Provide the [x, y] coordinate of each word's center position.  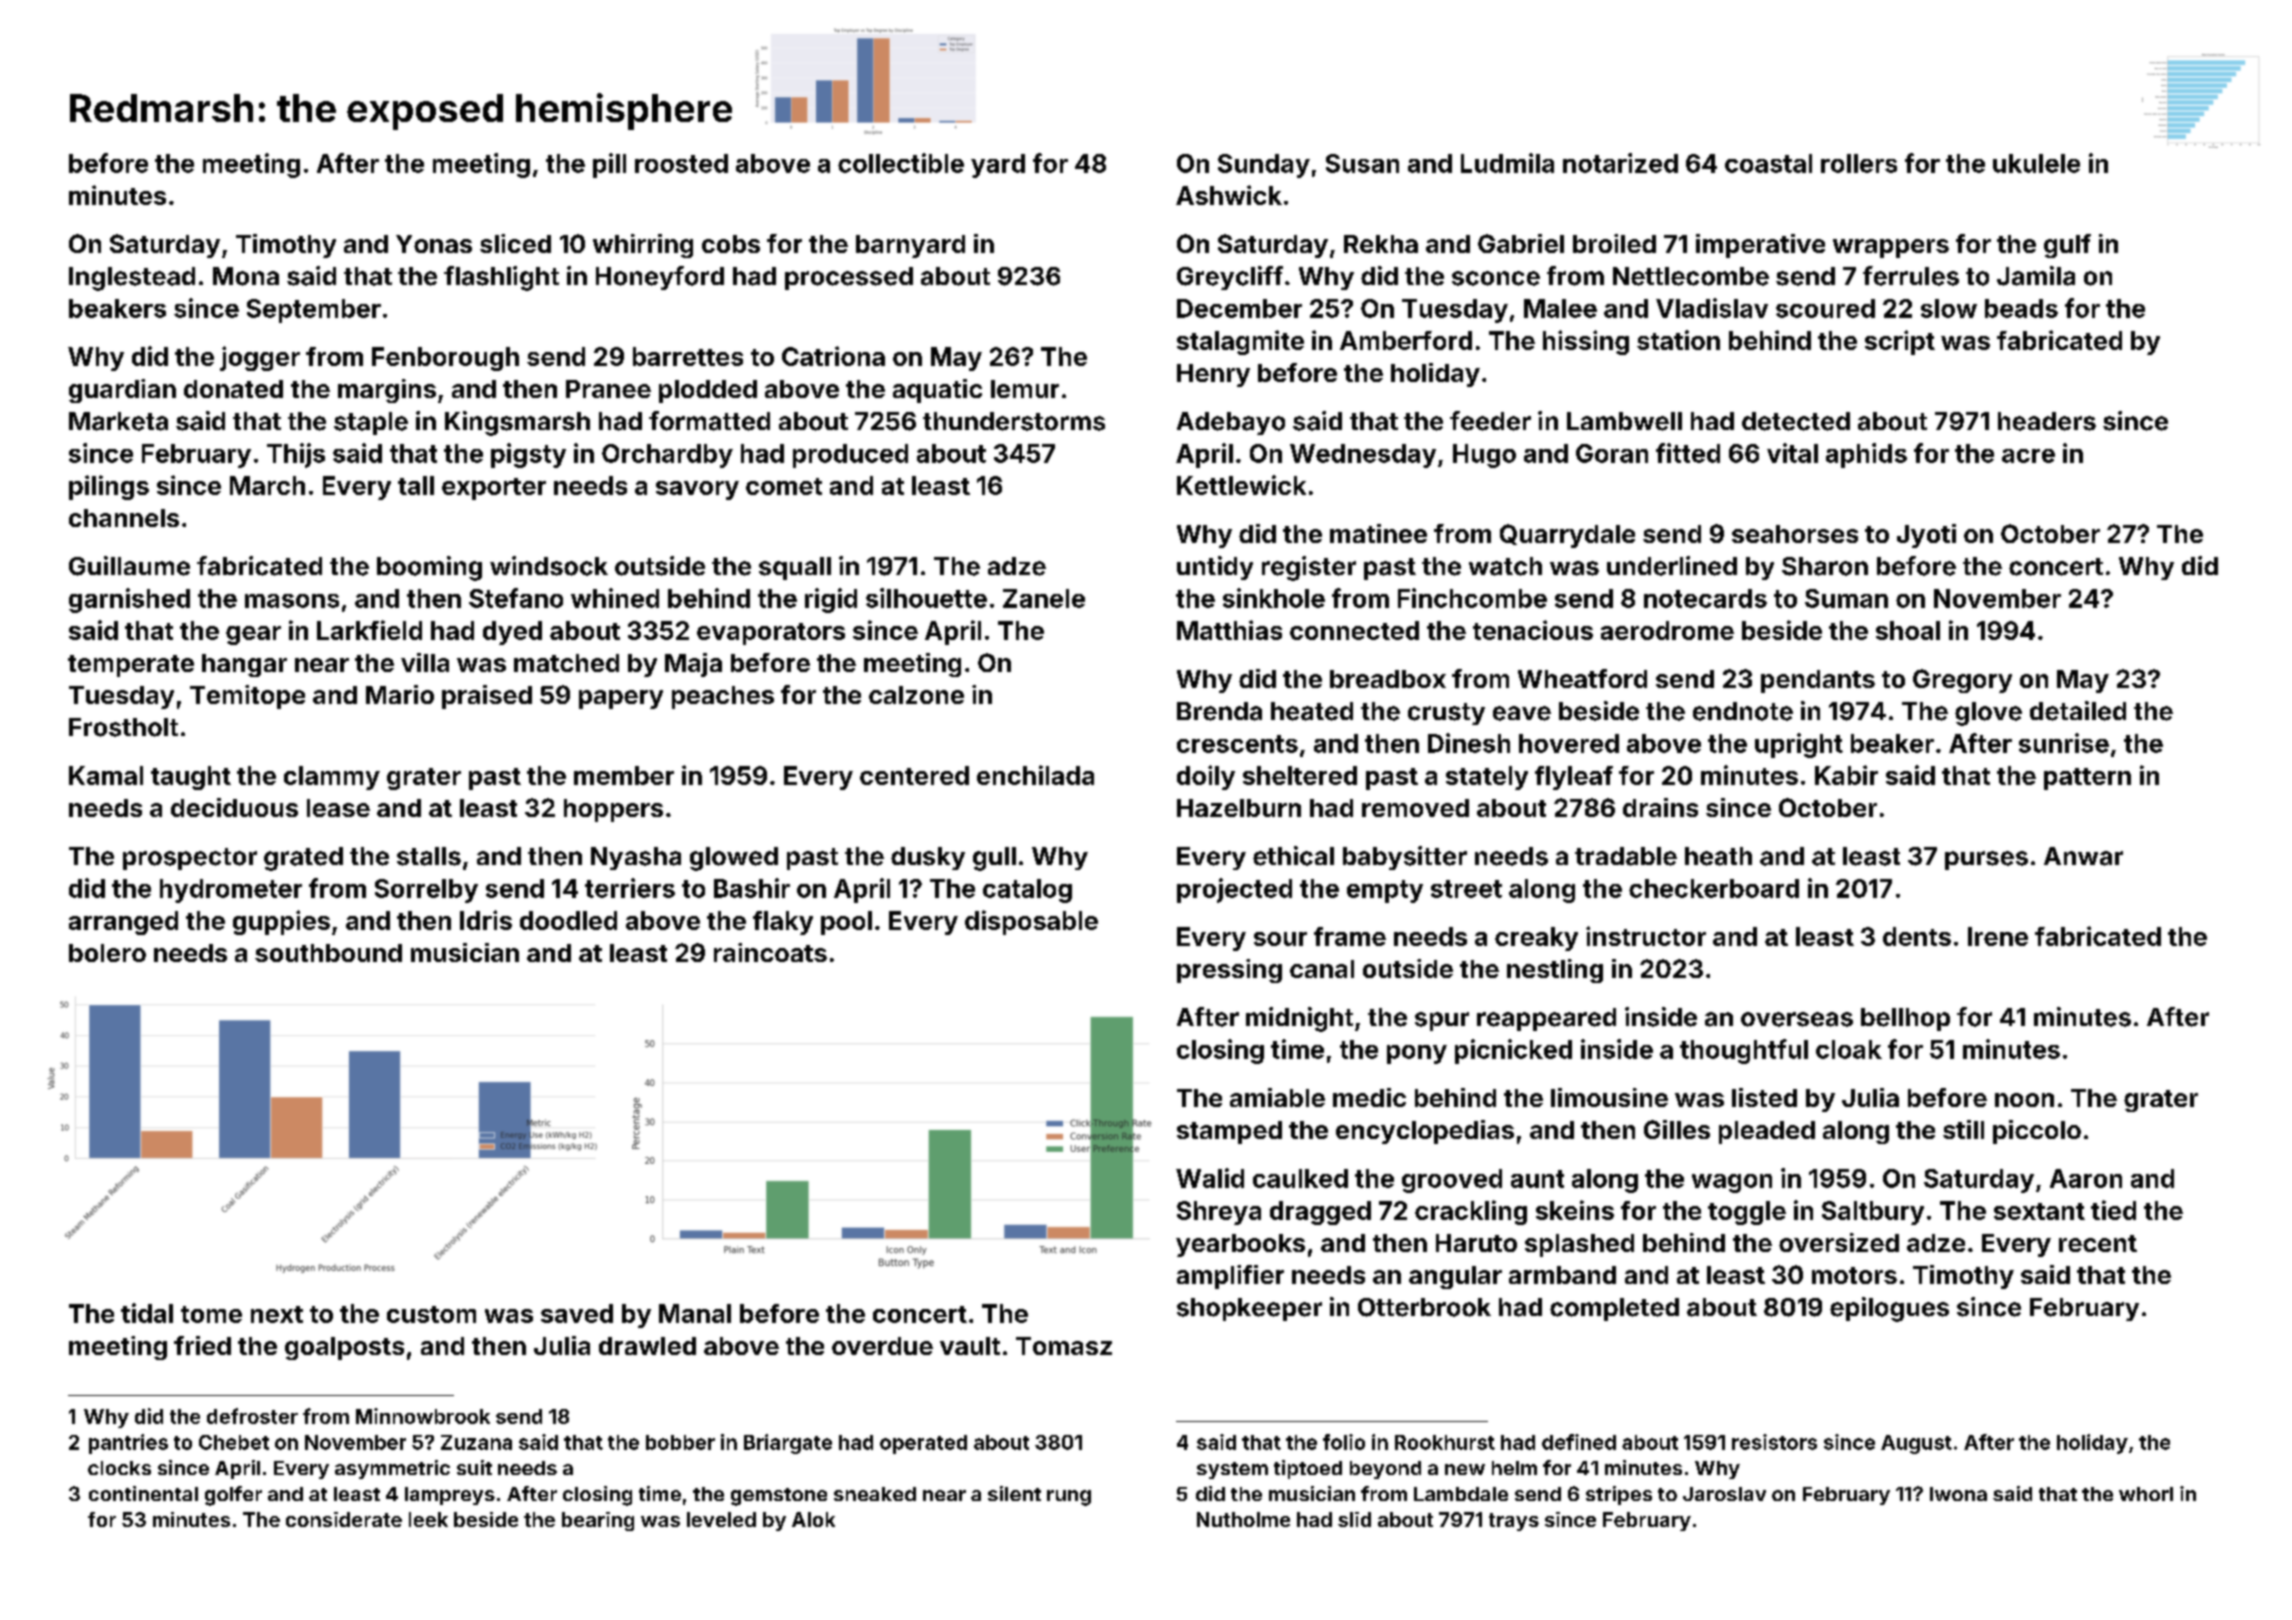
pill [609, 165]
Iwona [1958, 1494]
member [624, 775]
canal [1322, 969]
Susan [1362, 163]
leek [428, 1519]
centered [914, 775]
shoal [1908, 630]
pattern [2087, 779]
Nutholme [1243, 1519]
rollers [1859, 163]
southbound [328, 953]
